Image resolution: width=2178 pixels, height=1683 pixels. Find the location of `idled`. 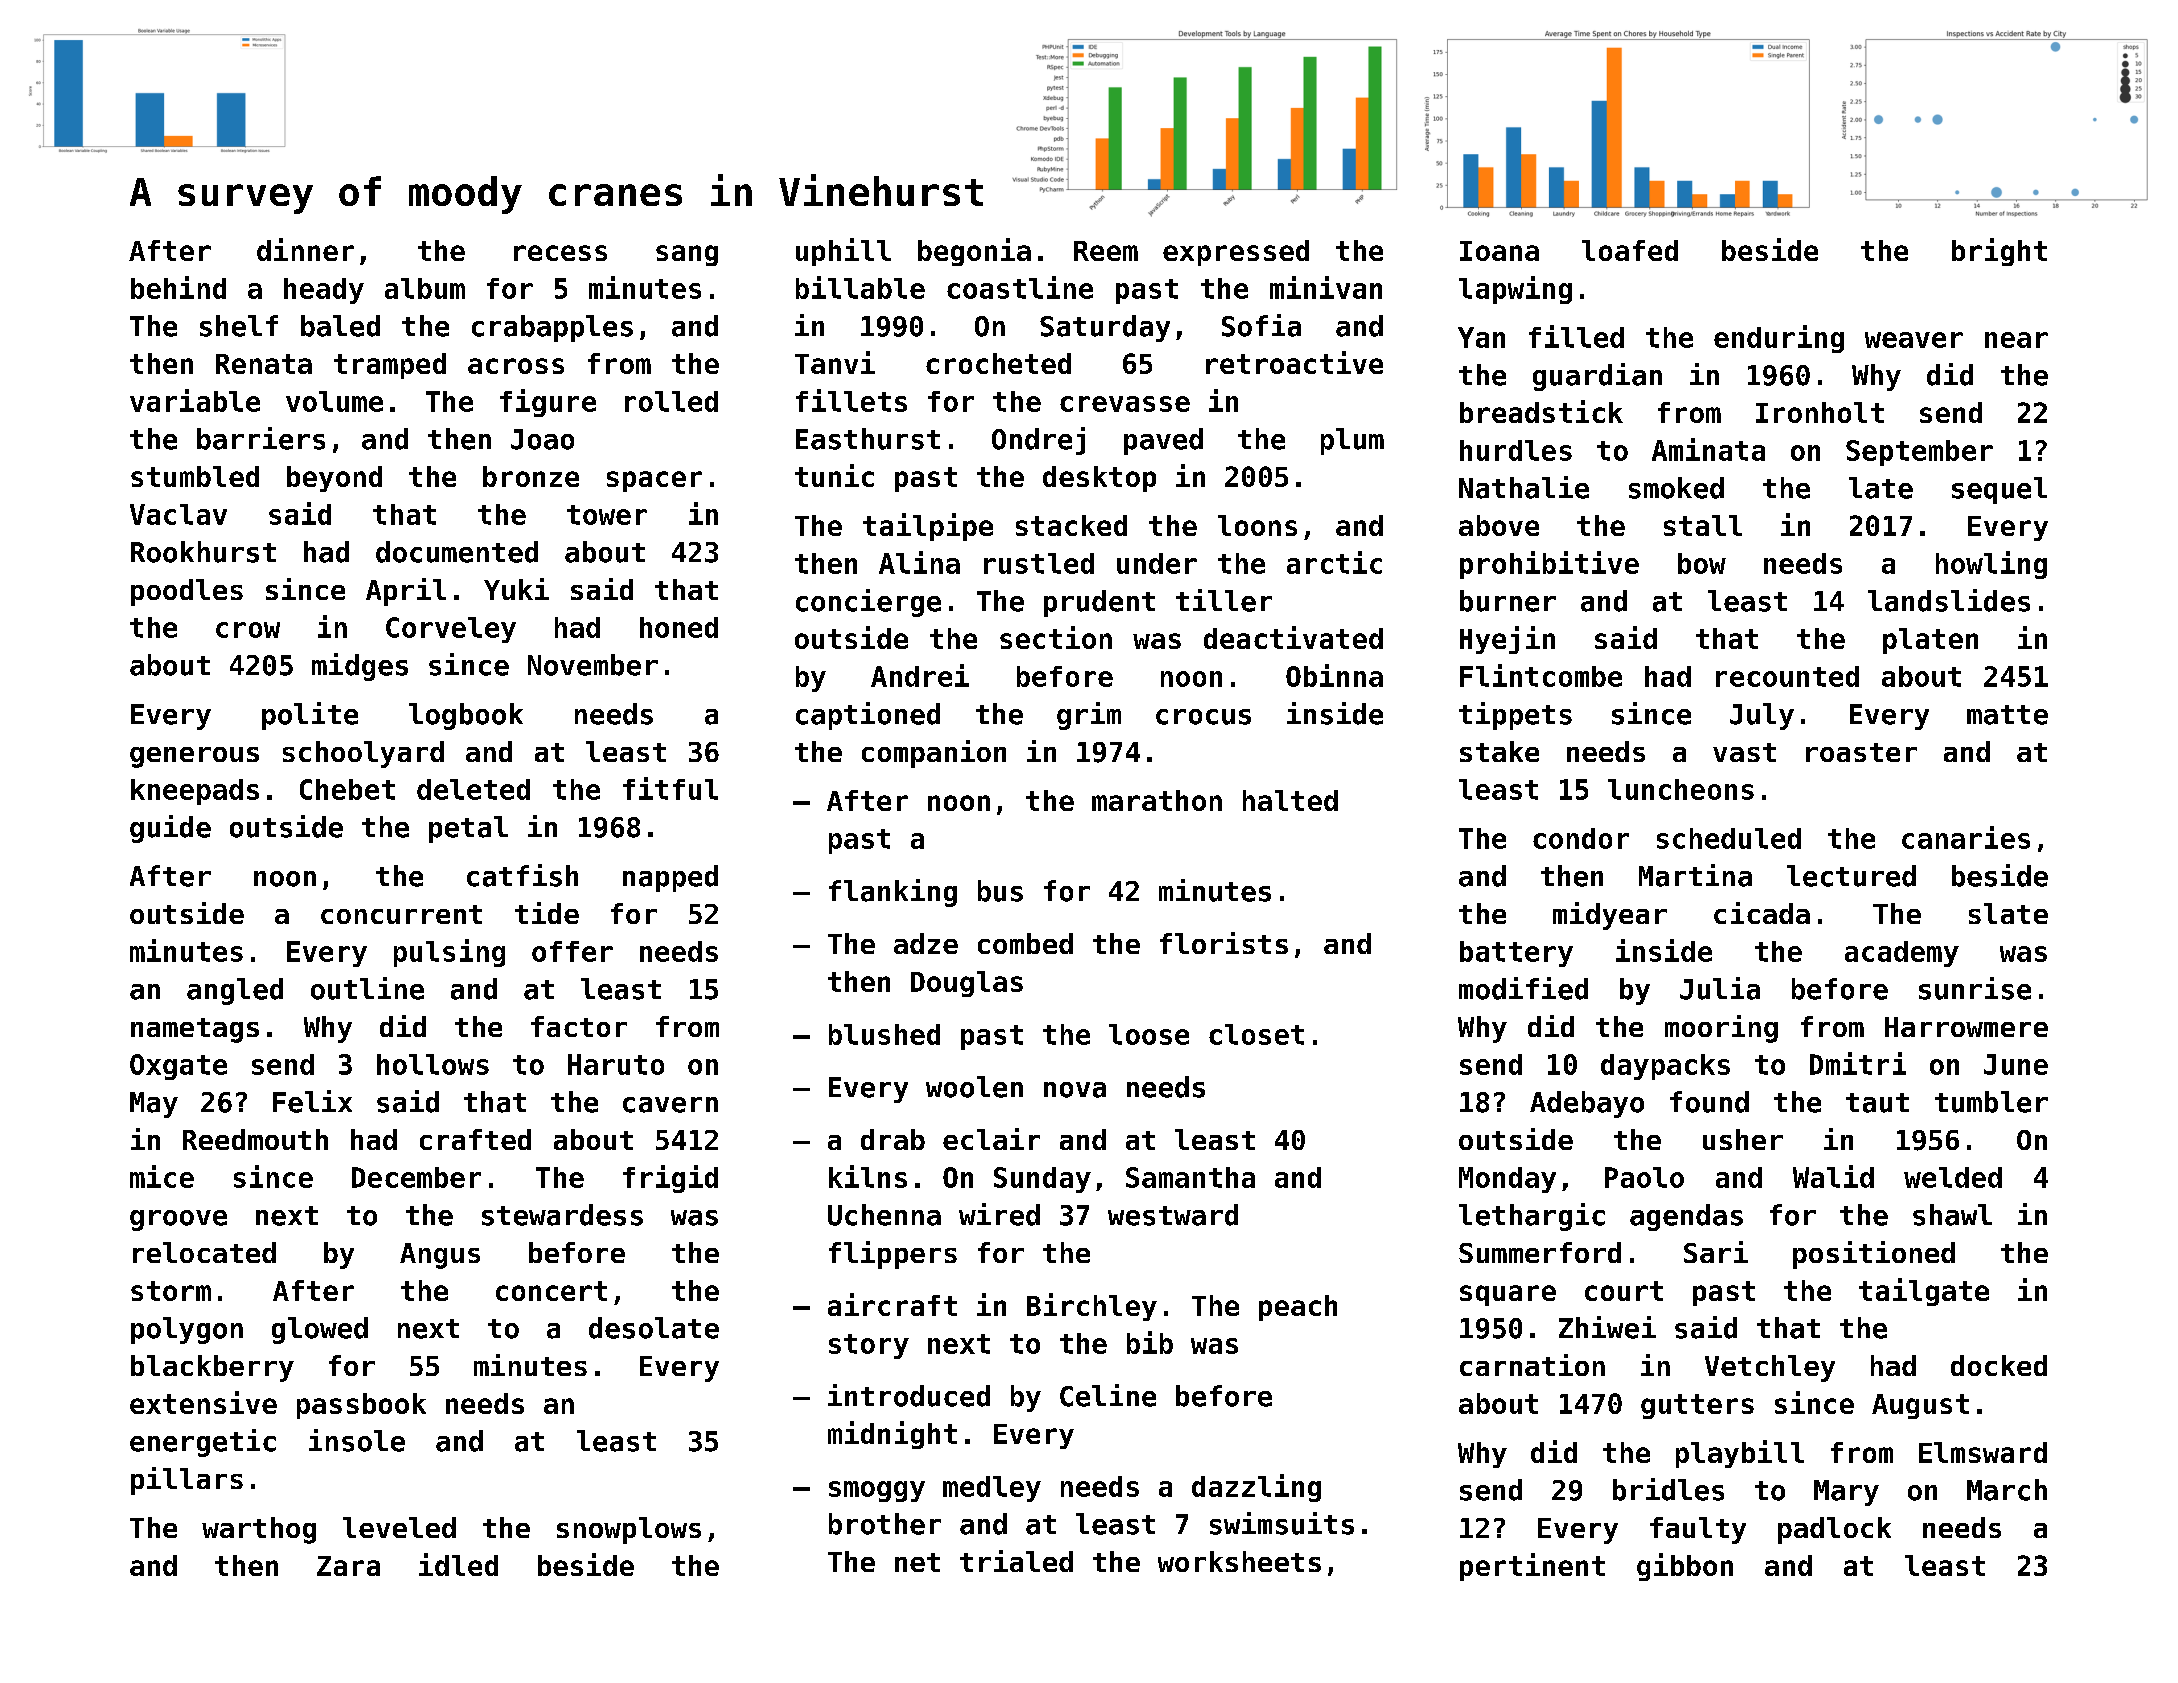

idled is located at coordinates (458, 1564).
